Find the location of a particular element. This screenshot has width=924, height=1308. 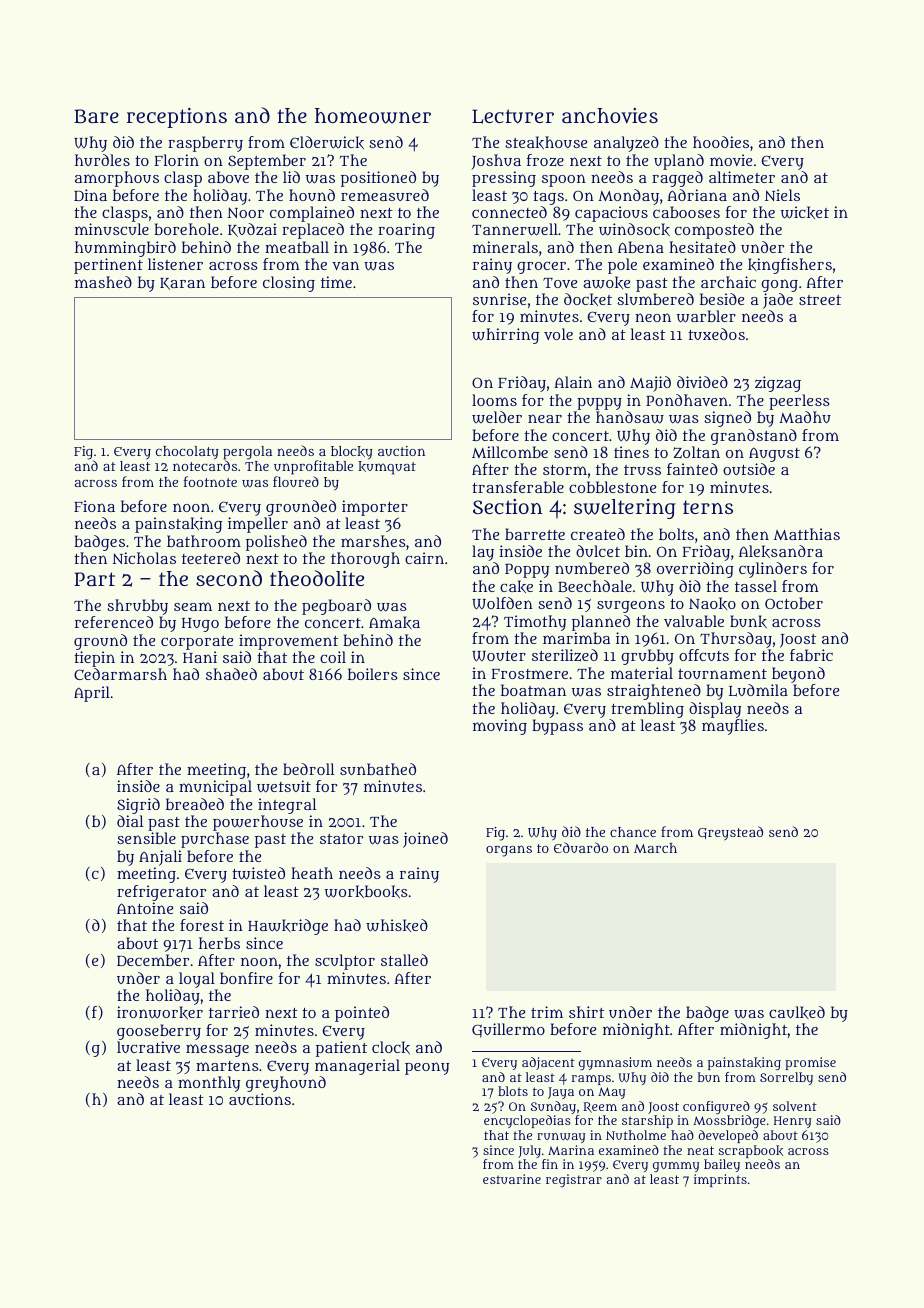

receptions is located at coordinates (177, 117).
